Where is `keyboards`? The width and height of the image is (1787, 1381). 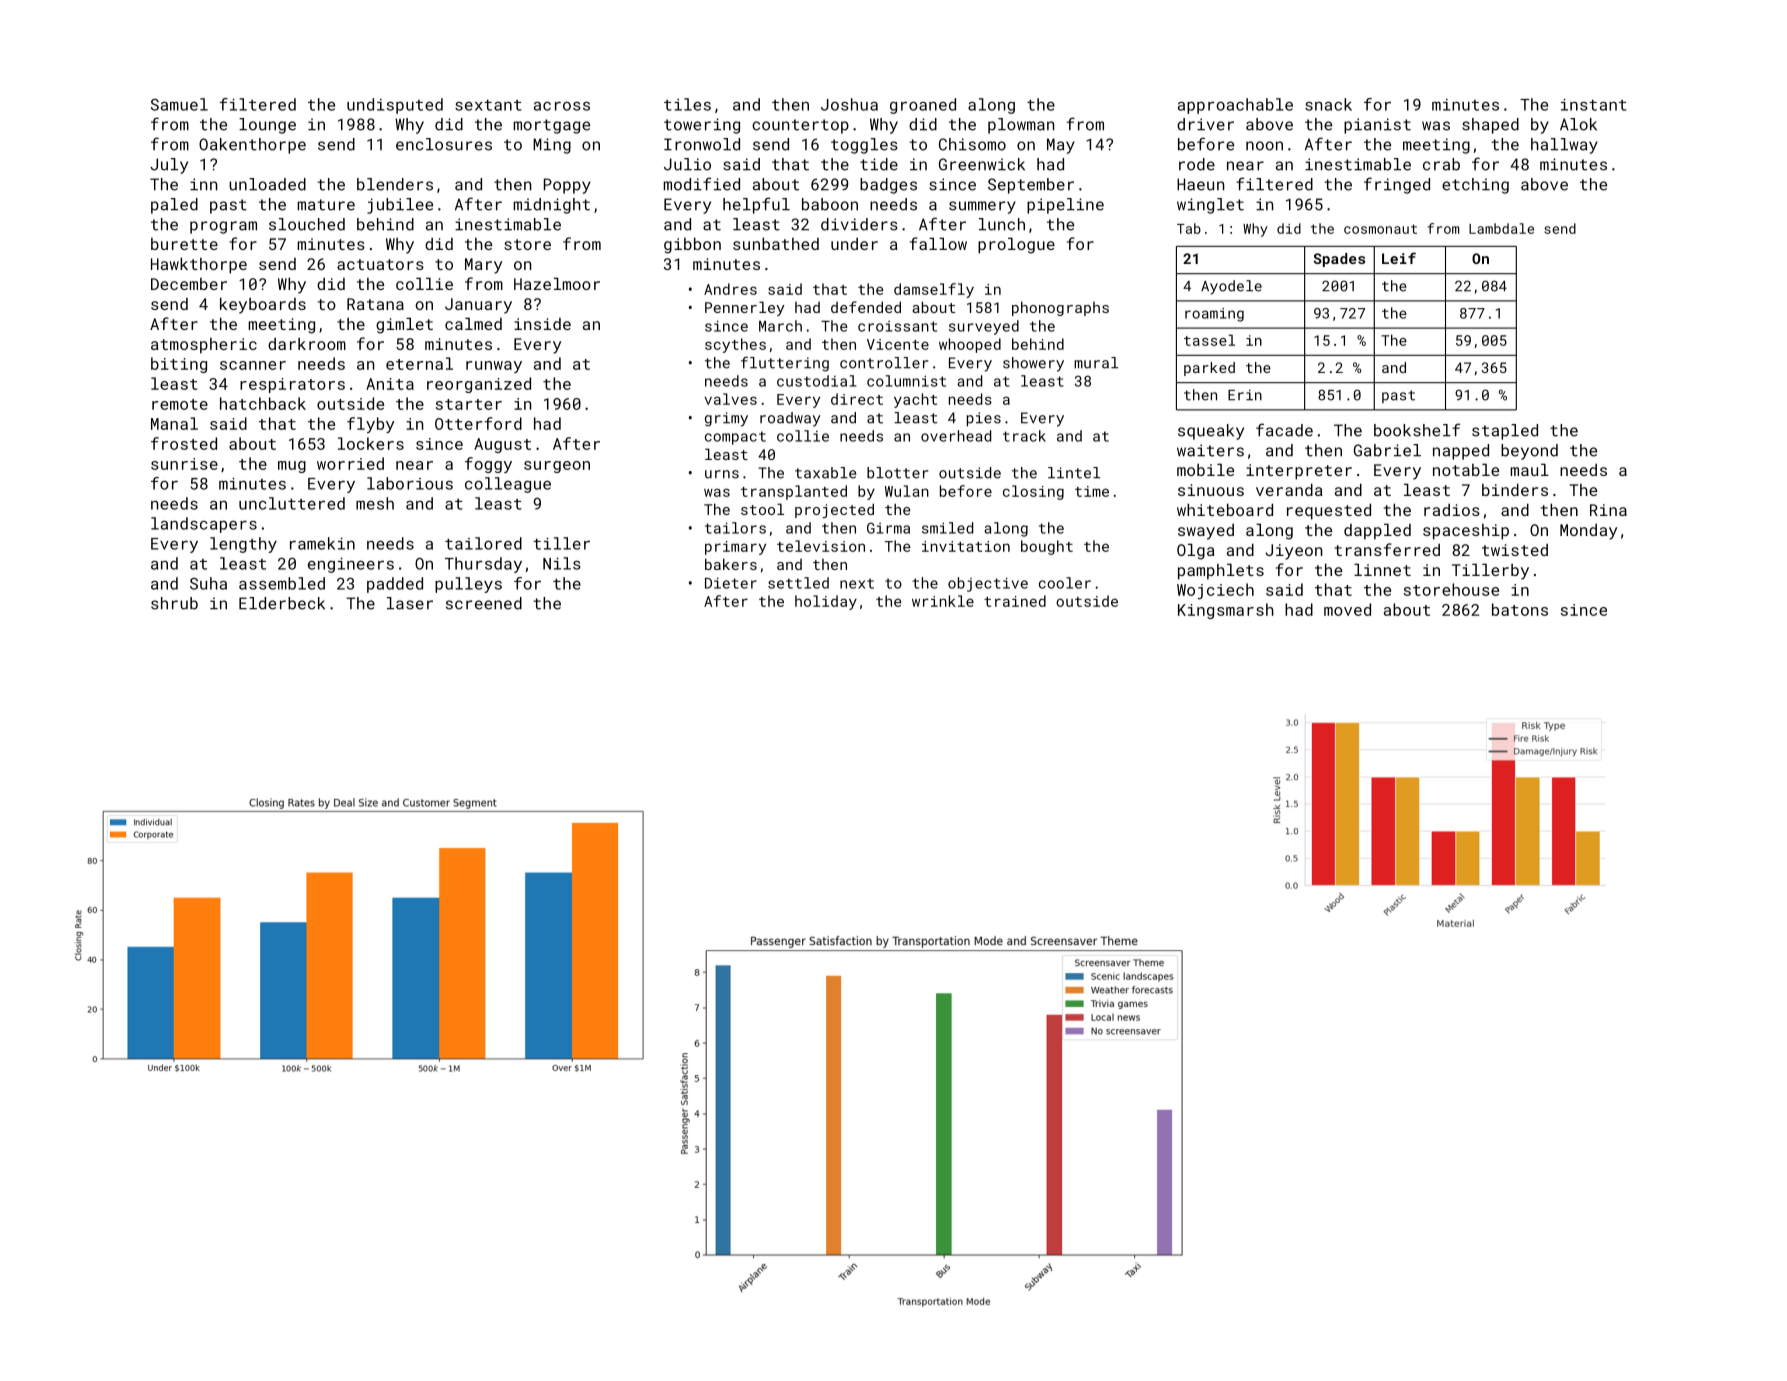
keyboards is located at coordinates (263, 305).
